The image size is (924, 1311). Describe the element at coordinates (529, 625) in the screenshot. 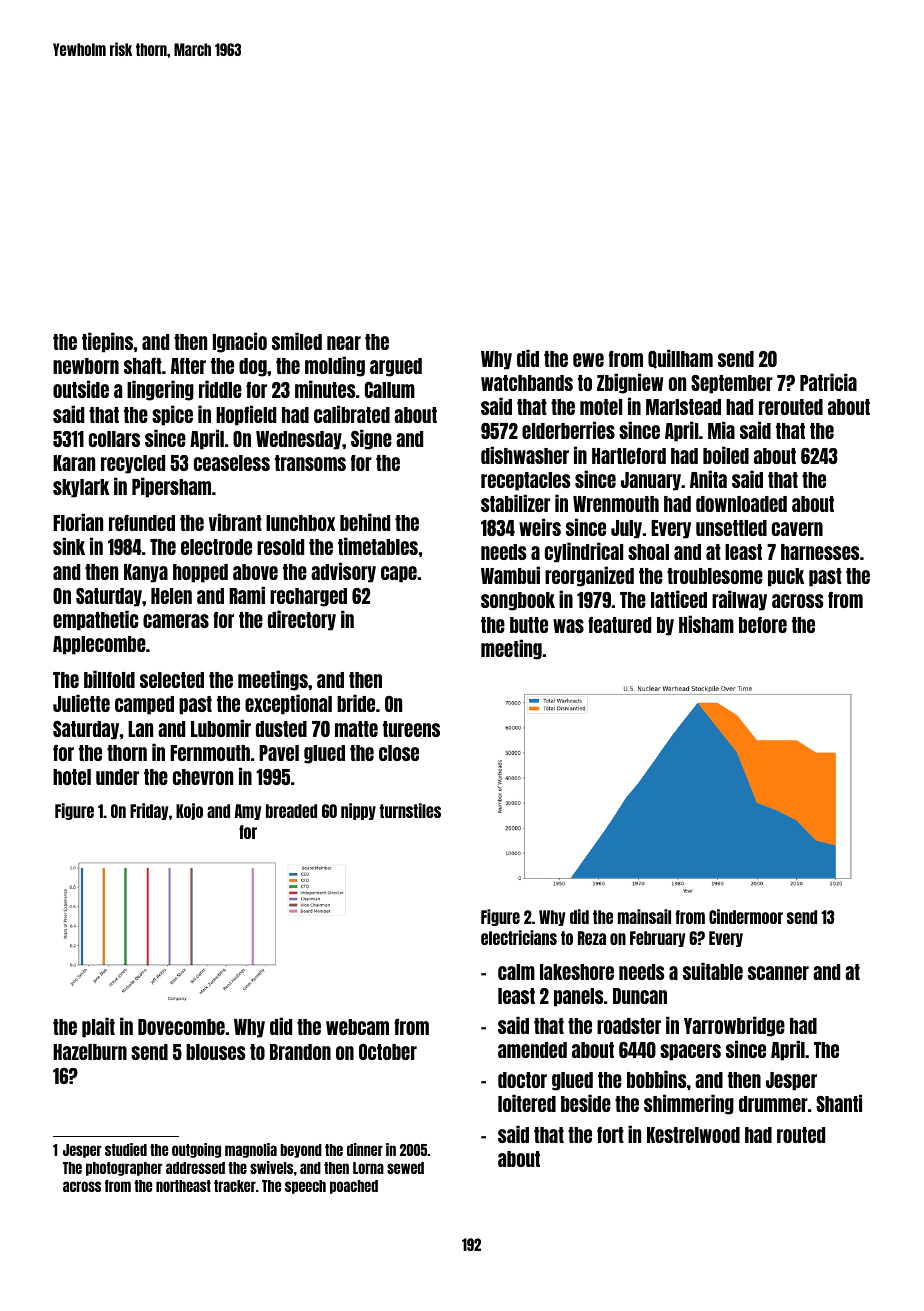

I see `butte` at that location.
